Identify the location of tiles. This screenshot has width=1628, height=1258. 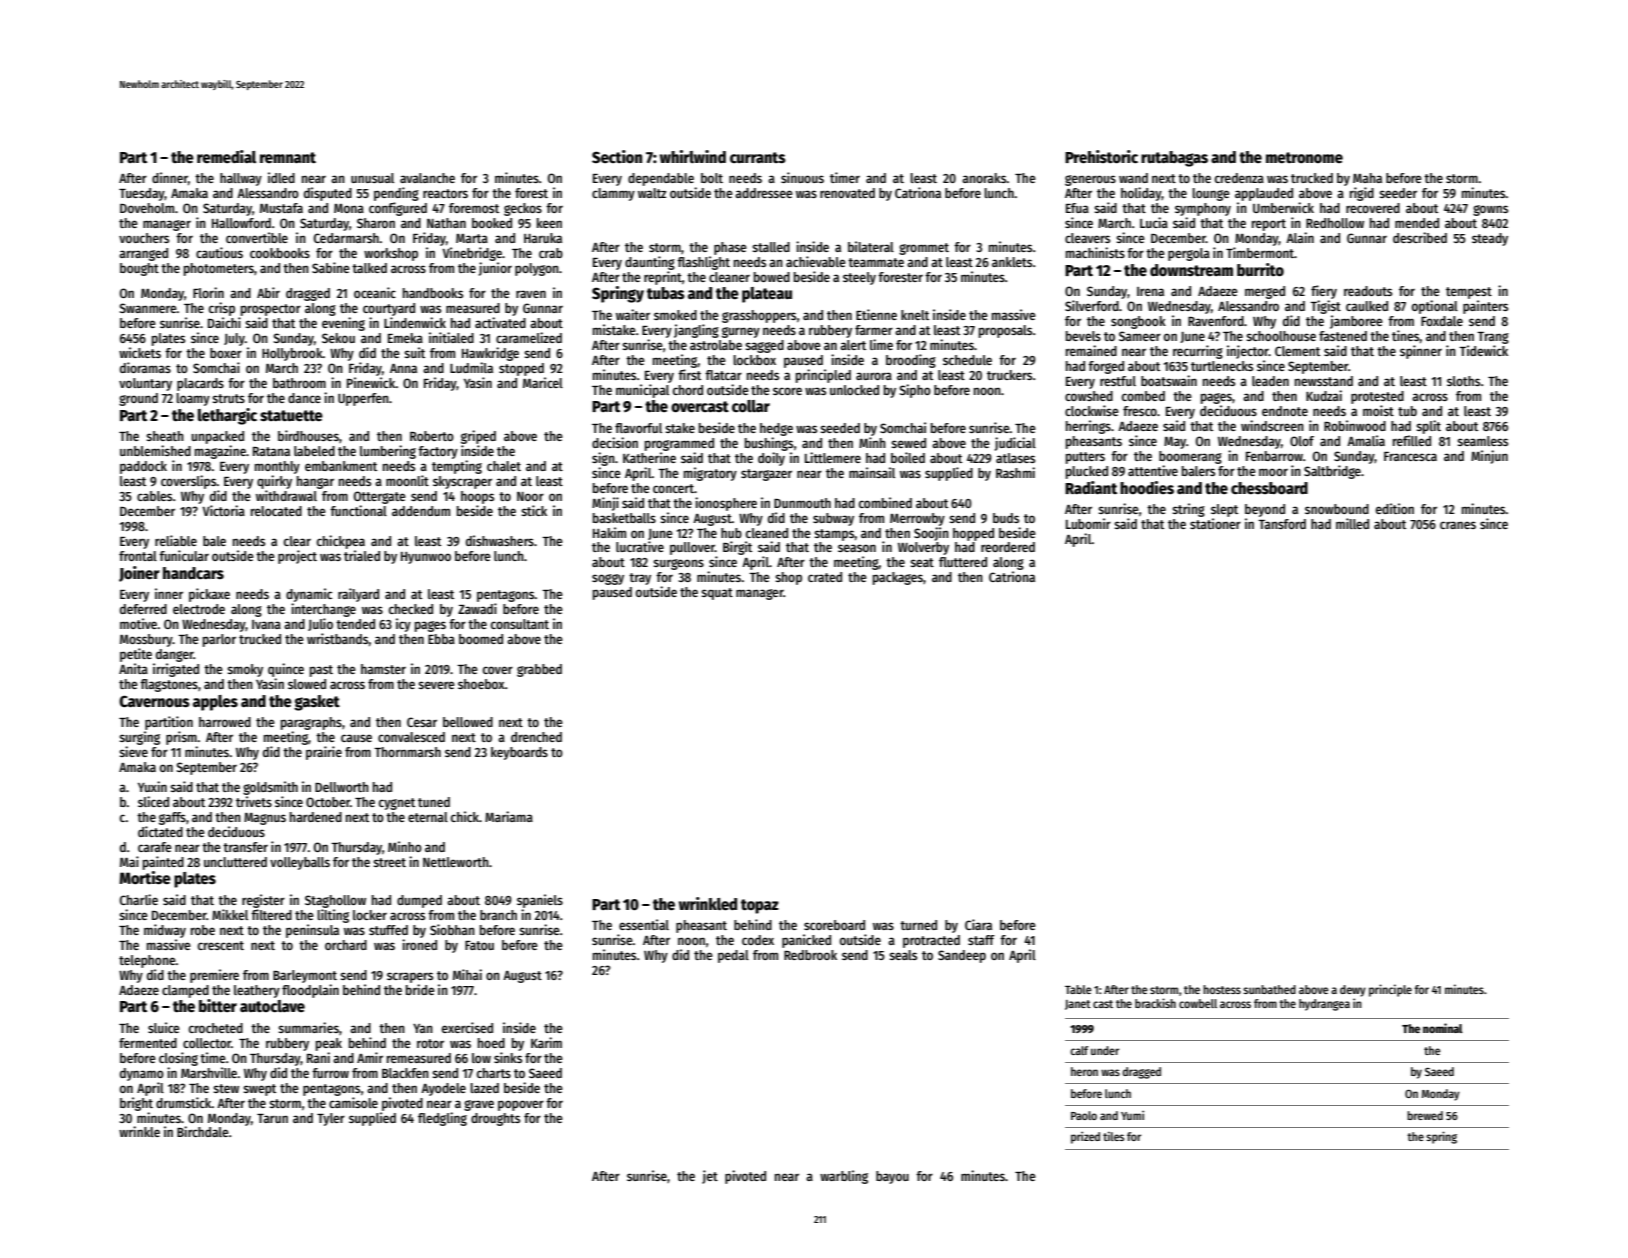
(1113, 1136).
